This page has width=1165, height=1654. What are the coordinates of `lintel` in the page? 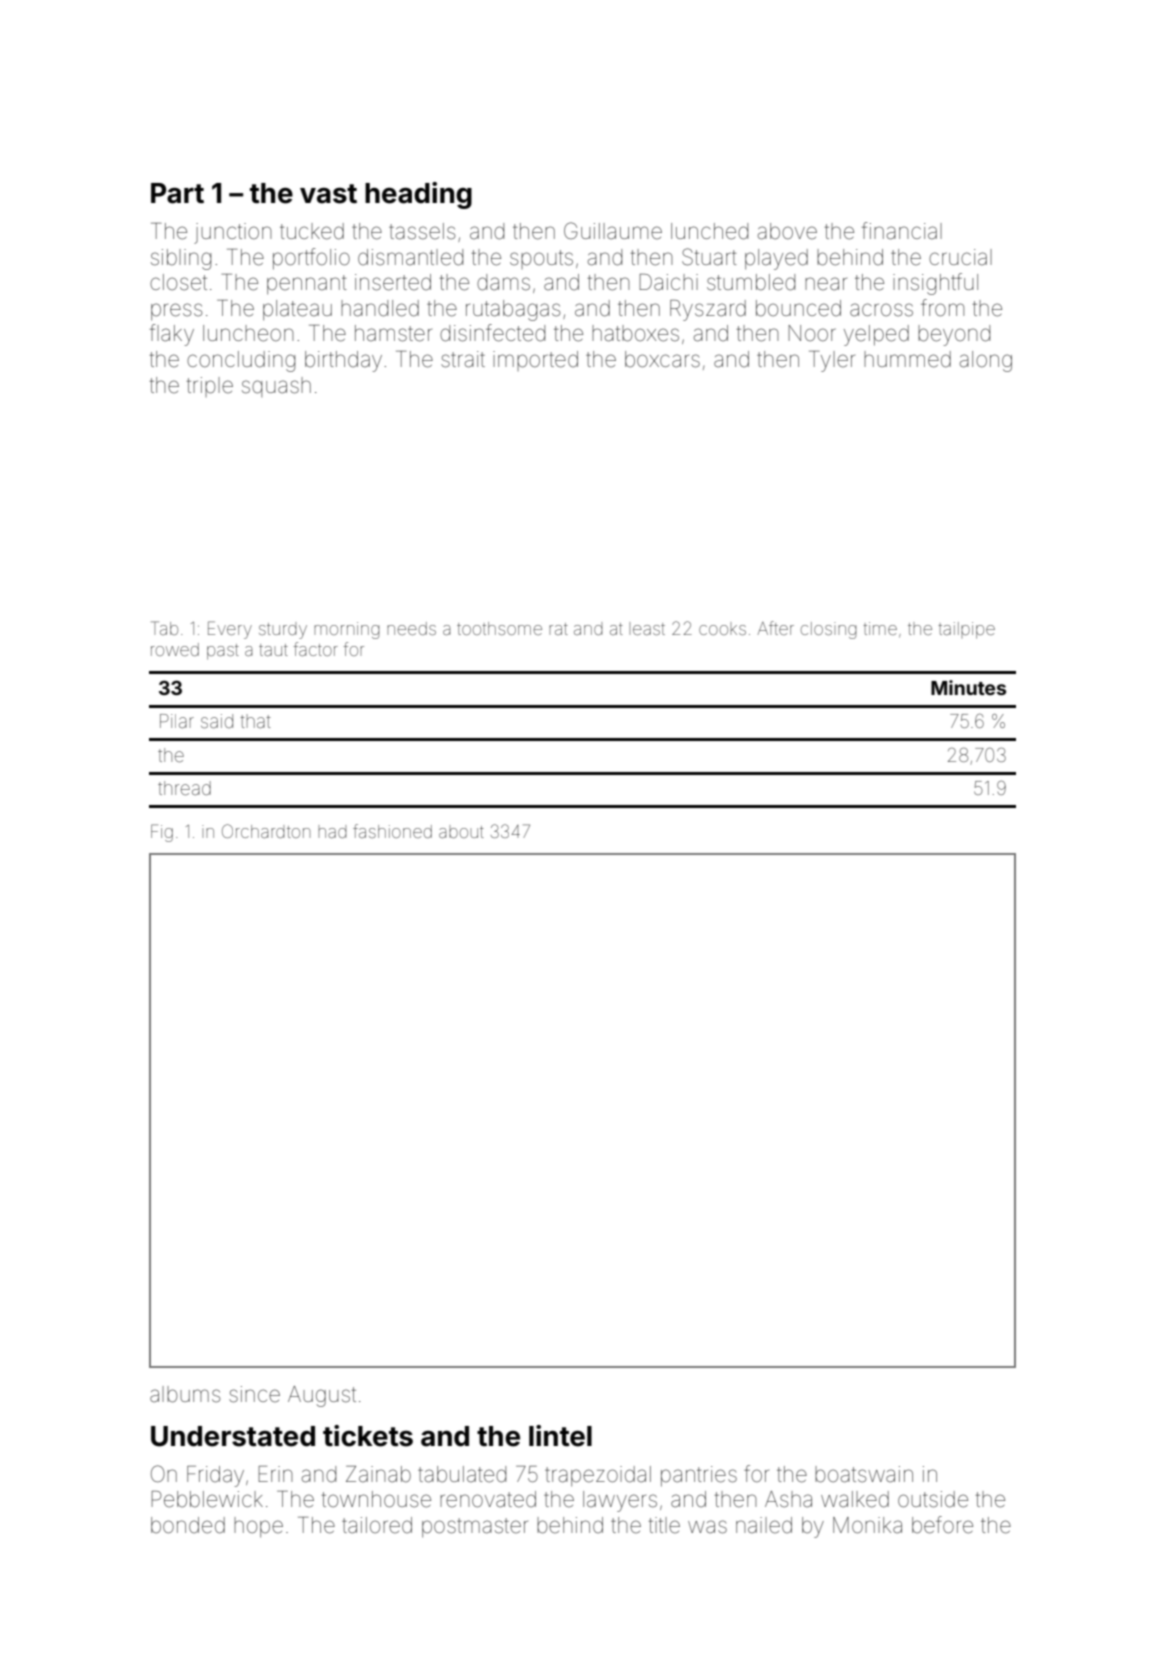 It's located at (560, 1436).
